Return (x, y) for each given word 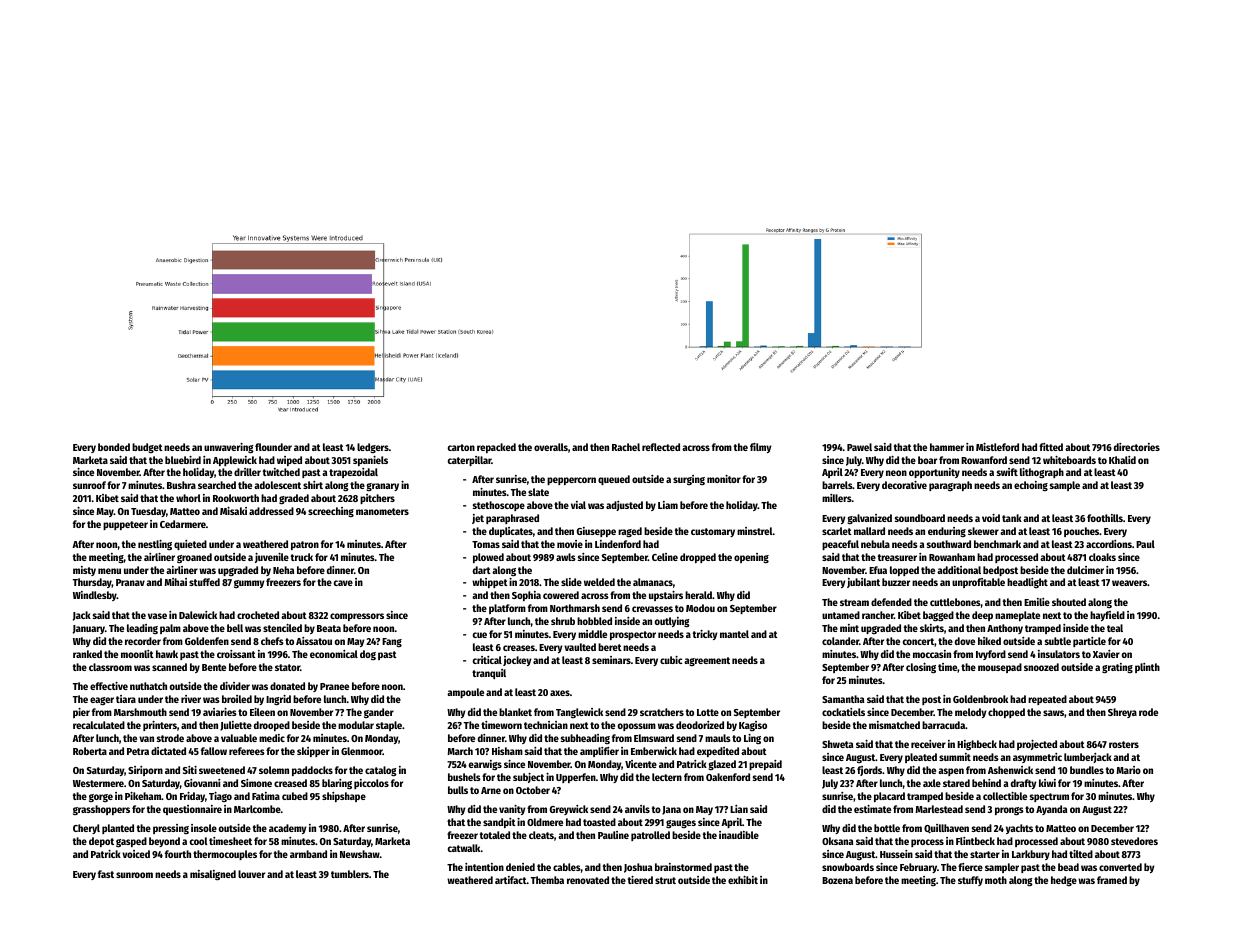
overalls (551, 447)
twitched (281, 472)
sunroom (134, 875)
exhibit (743, 880)
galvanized (869, 519)
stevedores (1134, 841)
